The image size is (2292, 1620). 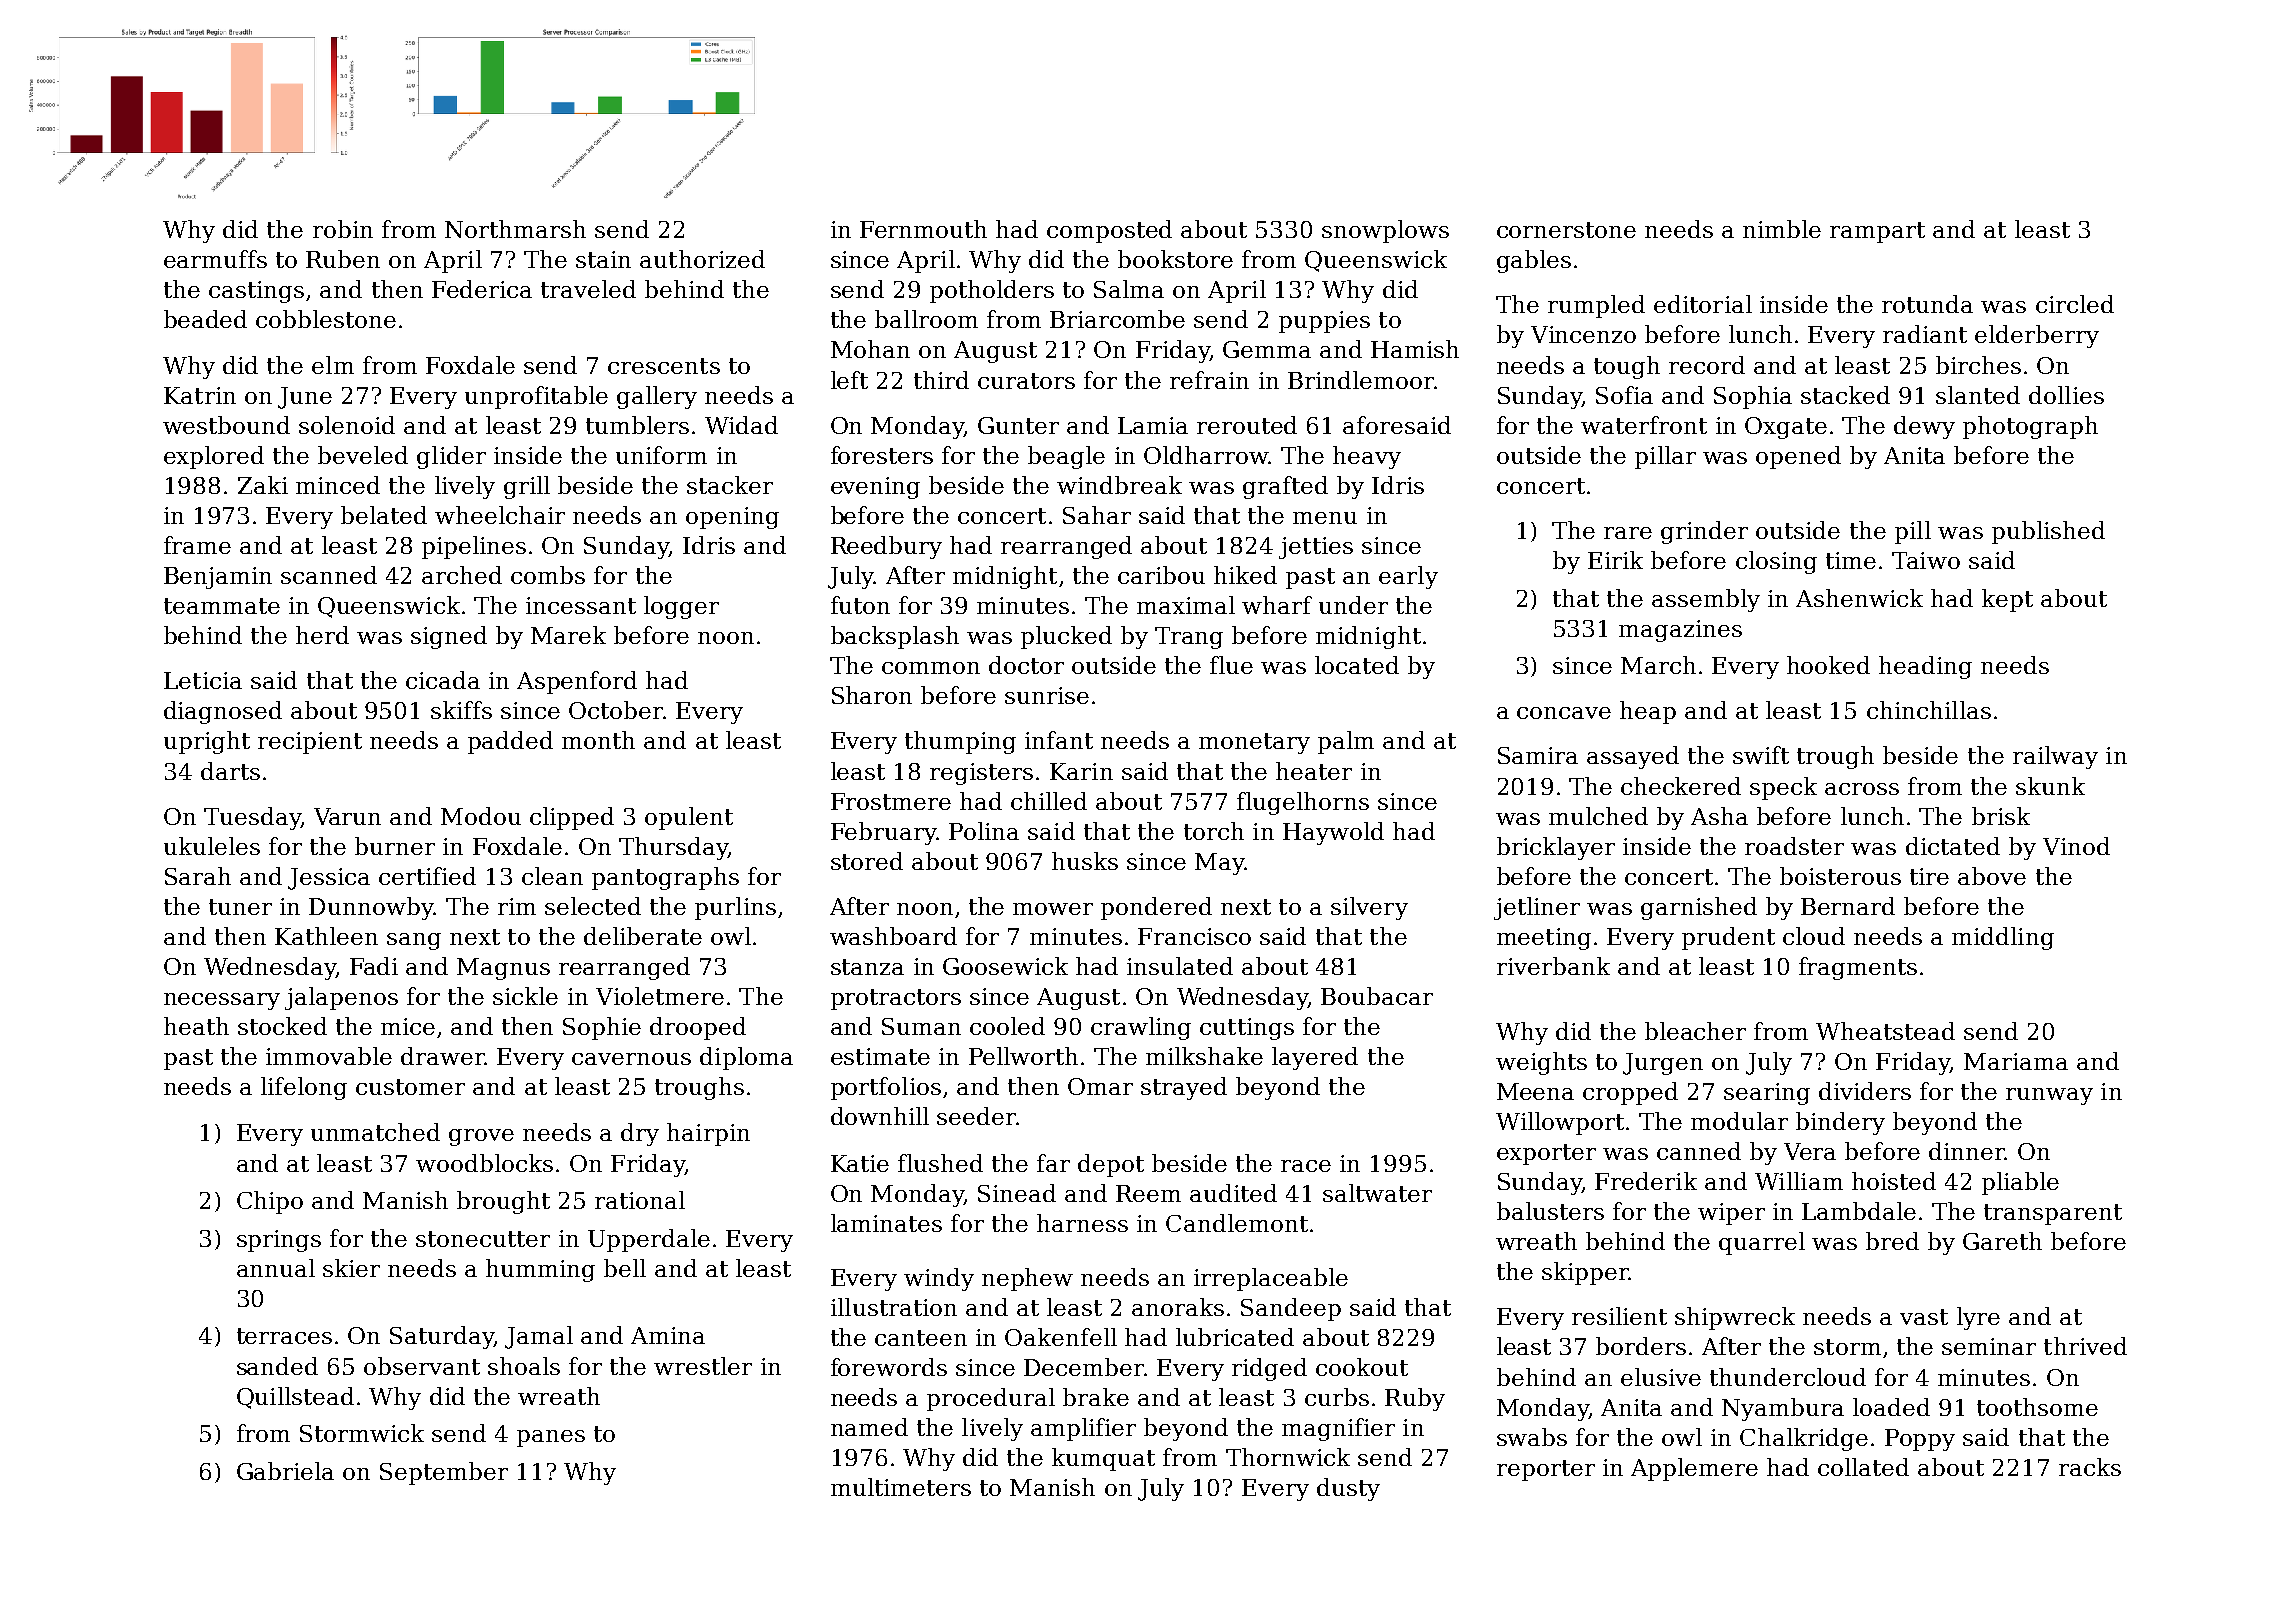 I want to click on Applemere, so click(x=1694, y=1469).
